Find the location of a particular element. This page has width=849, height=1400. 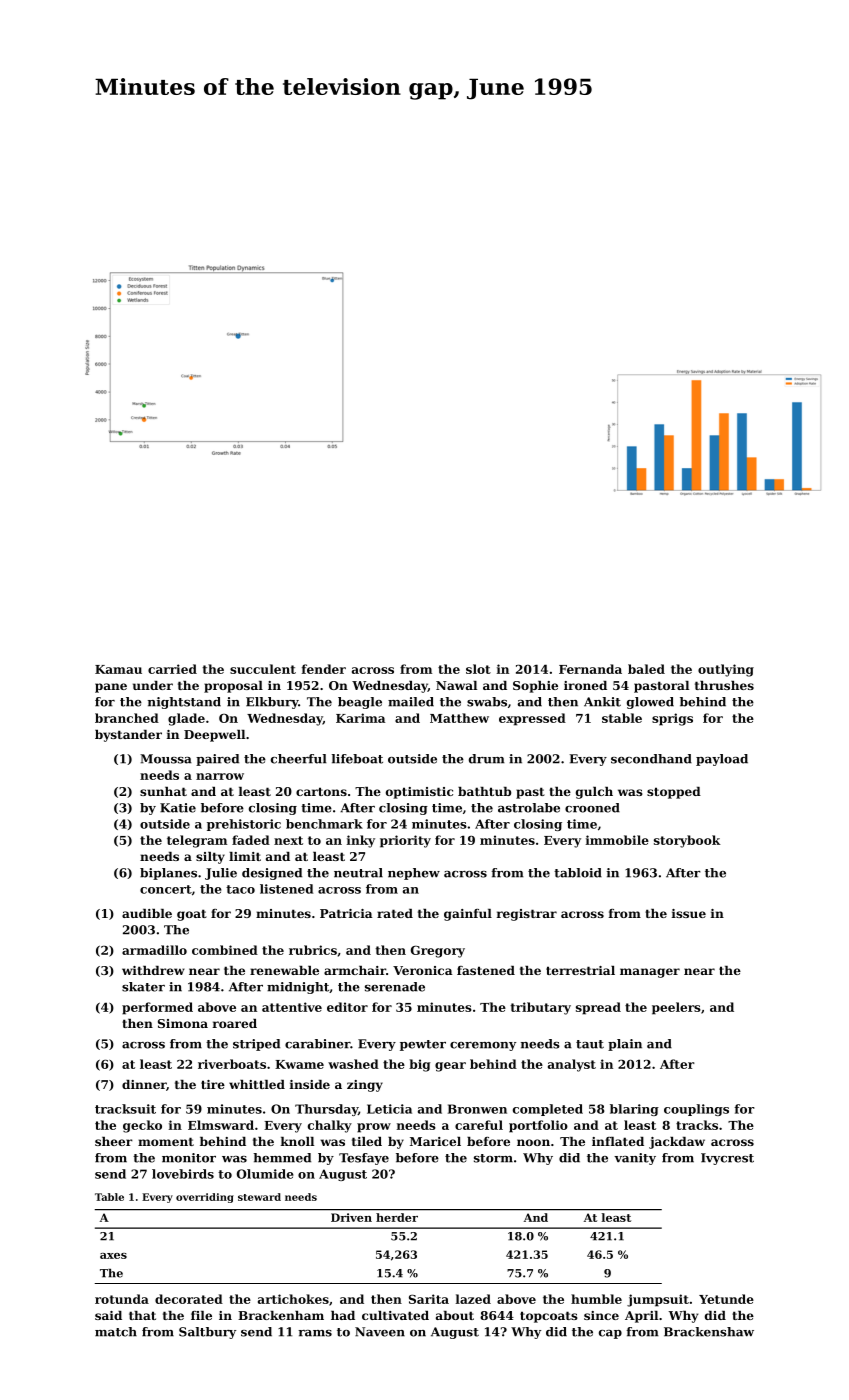

pane is located at coordinates (111, 688).
